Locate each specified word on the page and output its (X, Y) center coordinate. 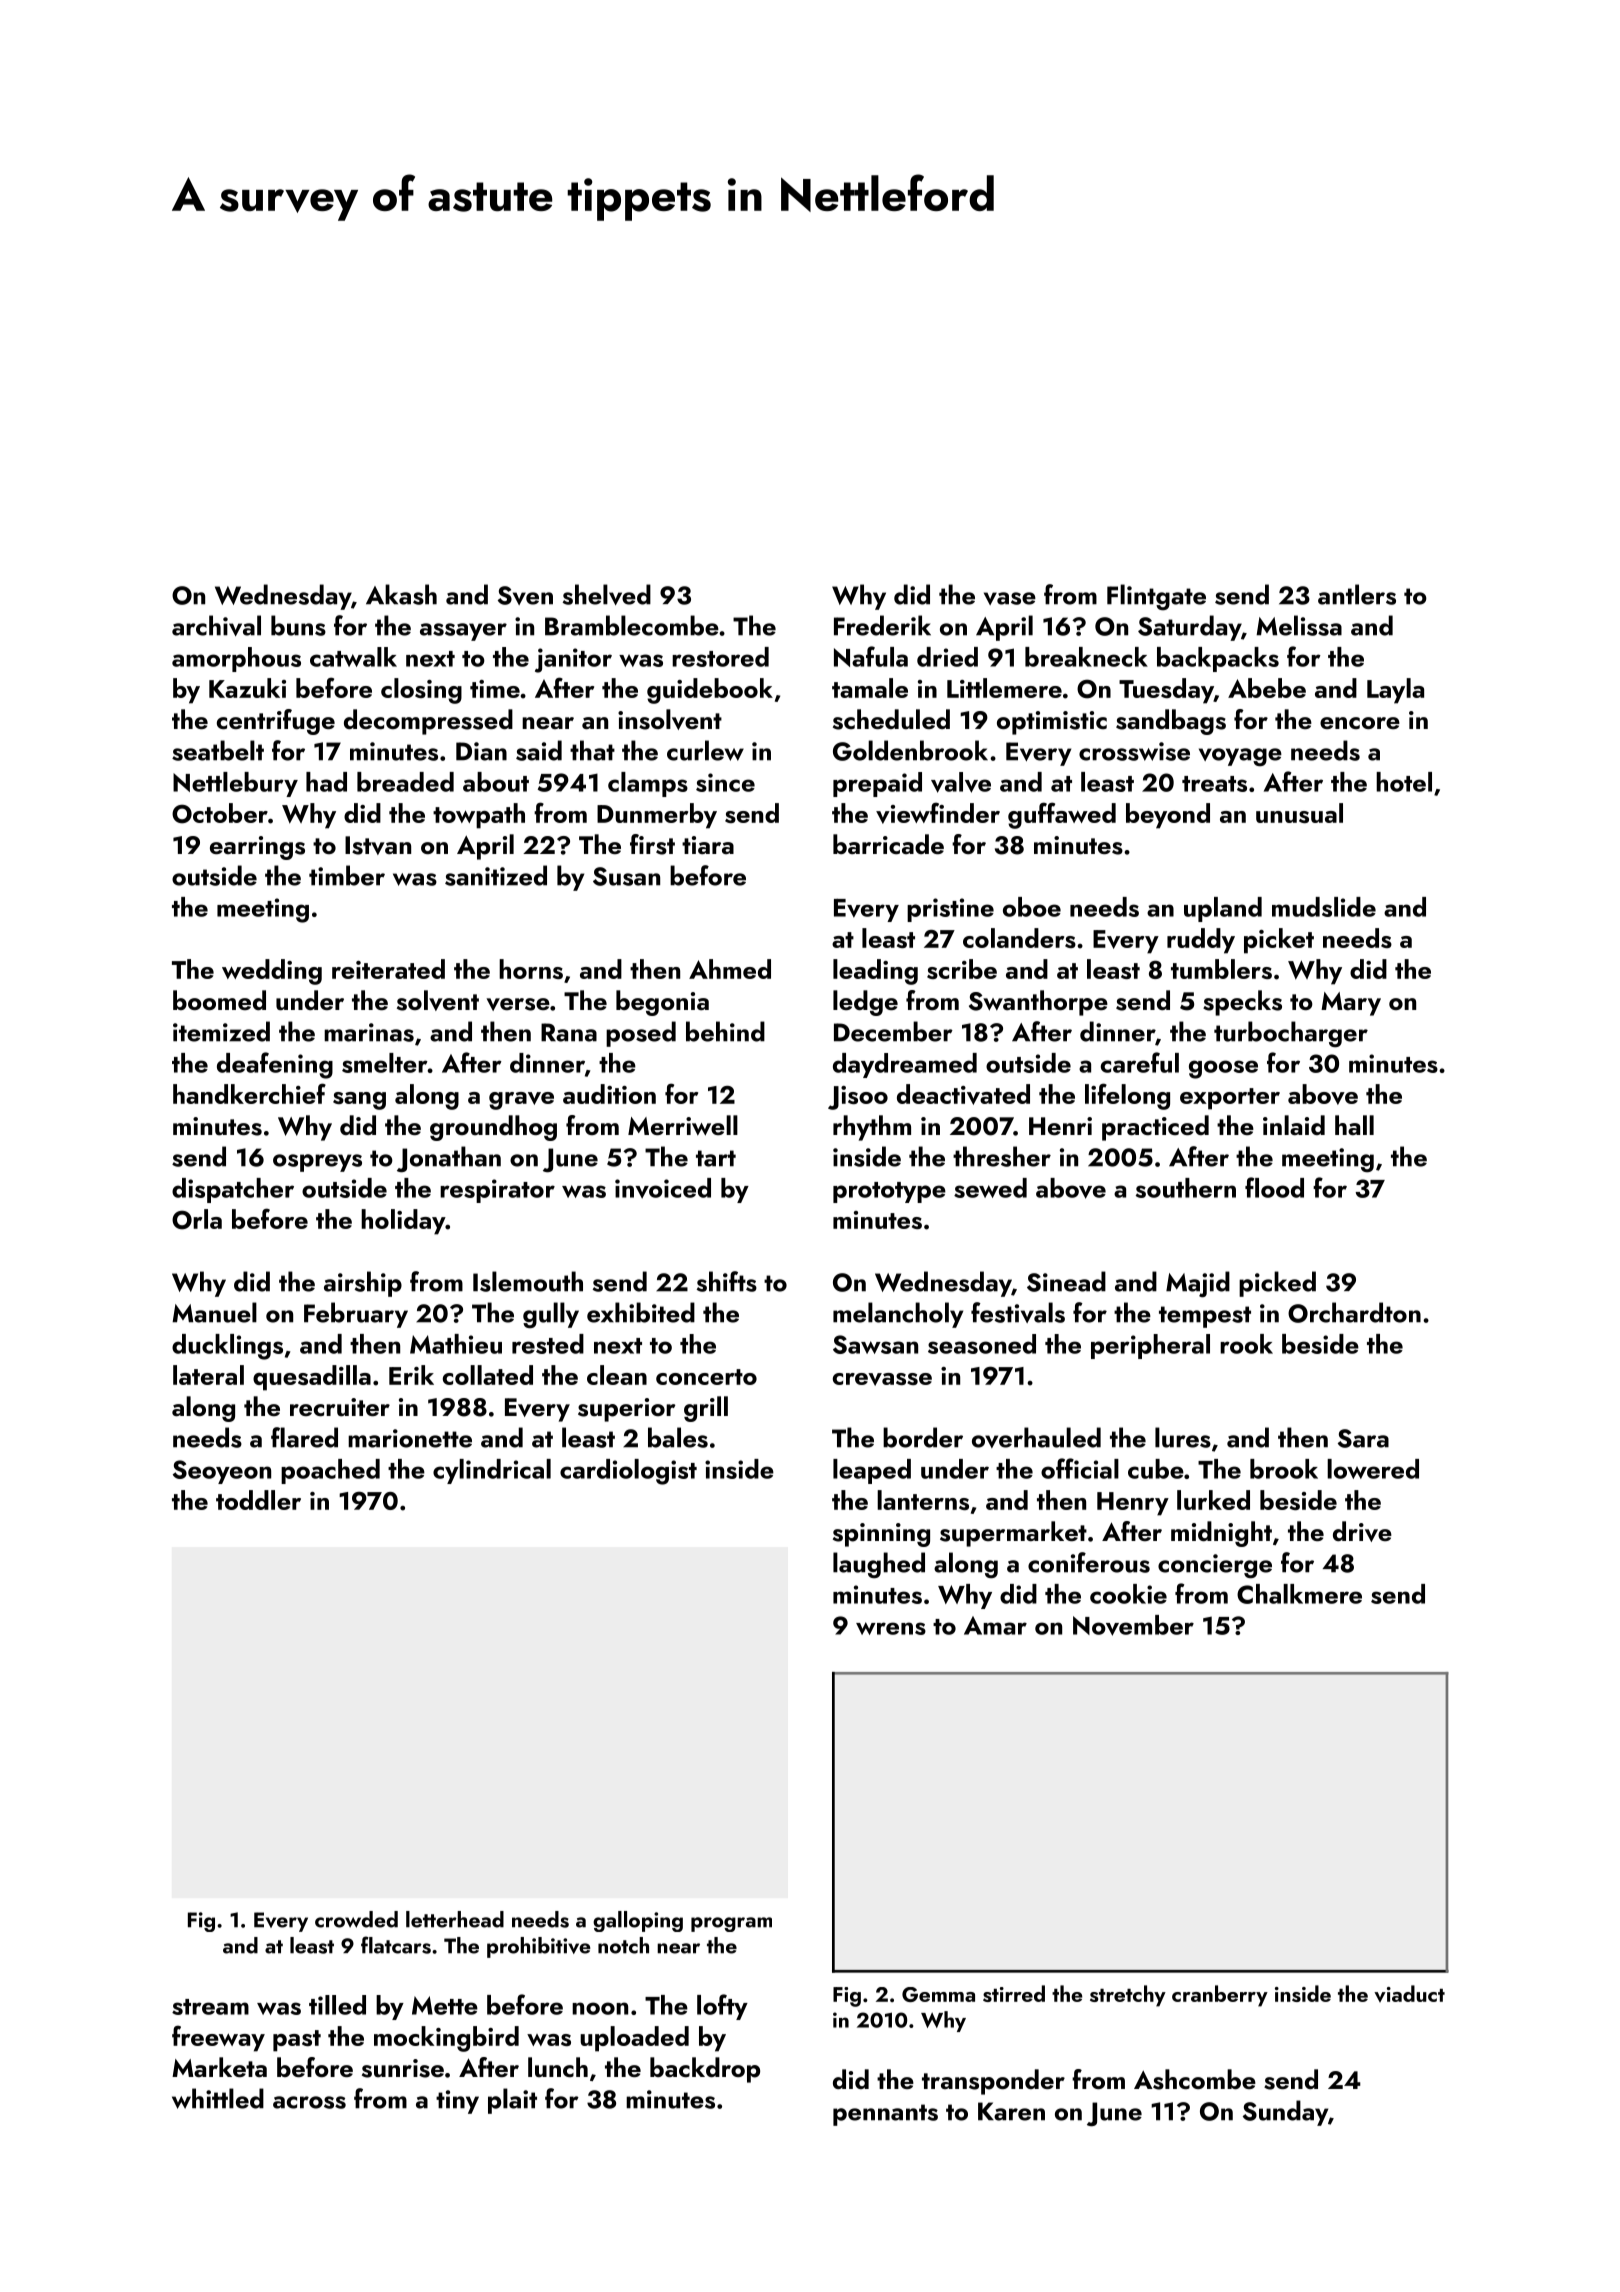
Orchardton (1354, 1312)
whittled (218, 2098)
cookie (1128, 1594)
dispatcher (233, 1190)
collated (488, 1375)
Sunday (1285, 2113)
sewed (990, 1188)
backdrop (705, 2070)
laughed (879, 1565)
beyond (1168, 816)
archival (216, 625)
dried (947, 657)
